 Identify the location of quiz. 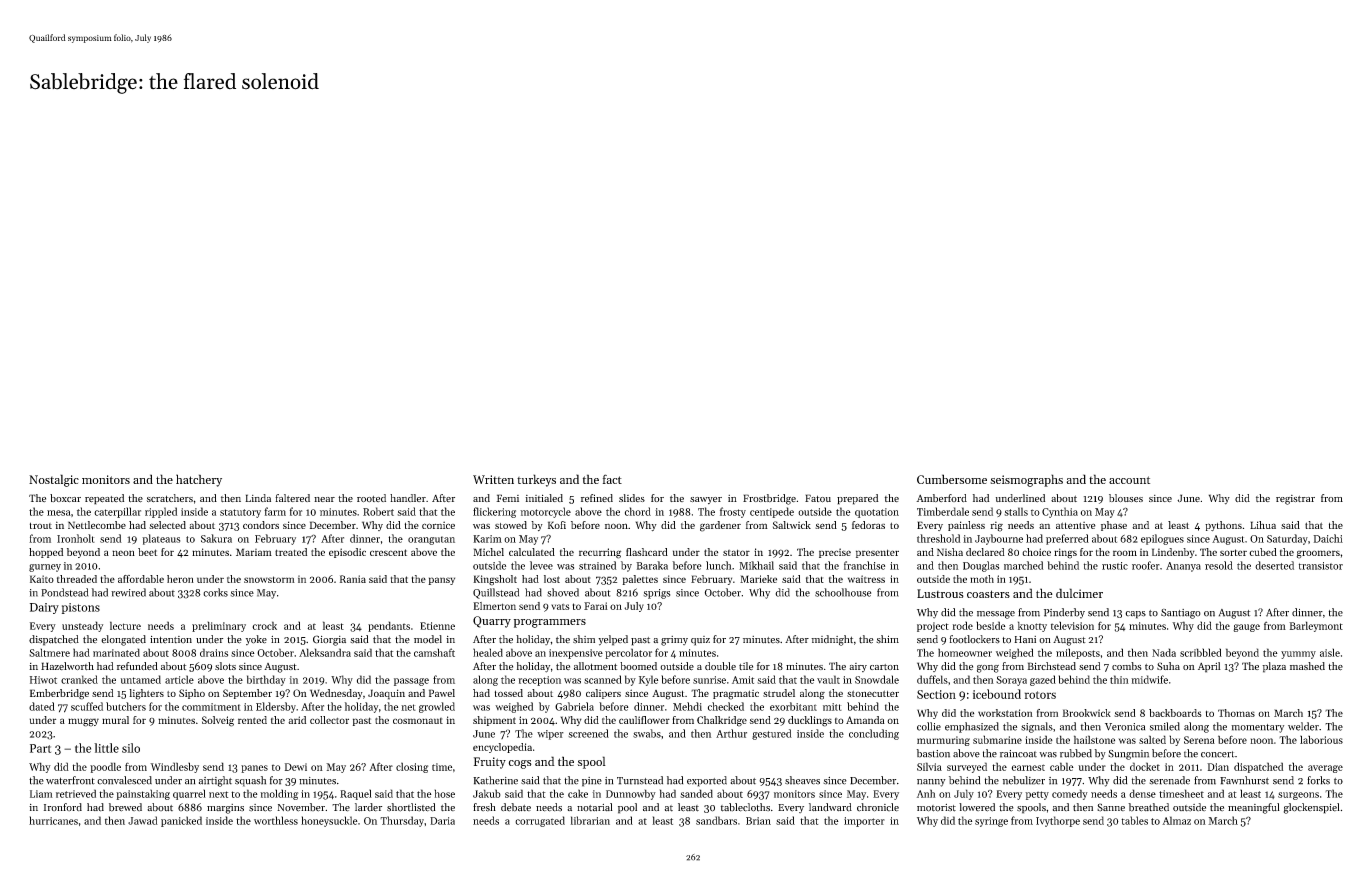
(700, 641).
